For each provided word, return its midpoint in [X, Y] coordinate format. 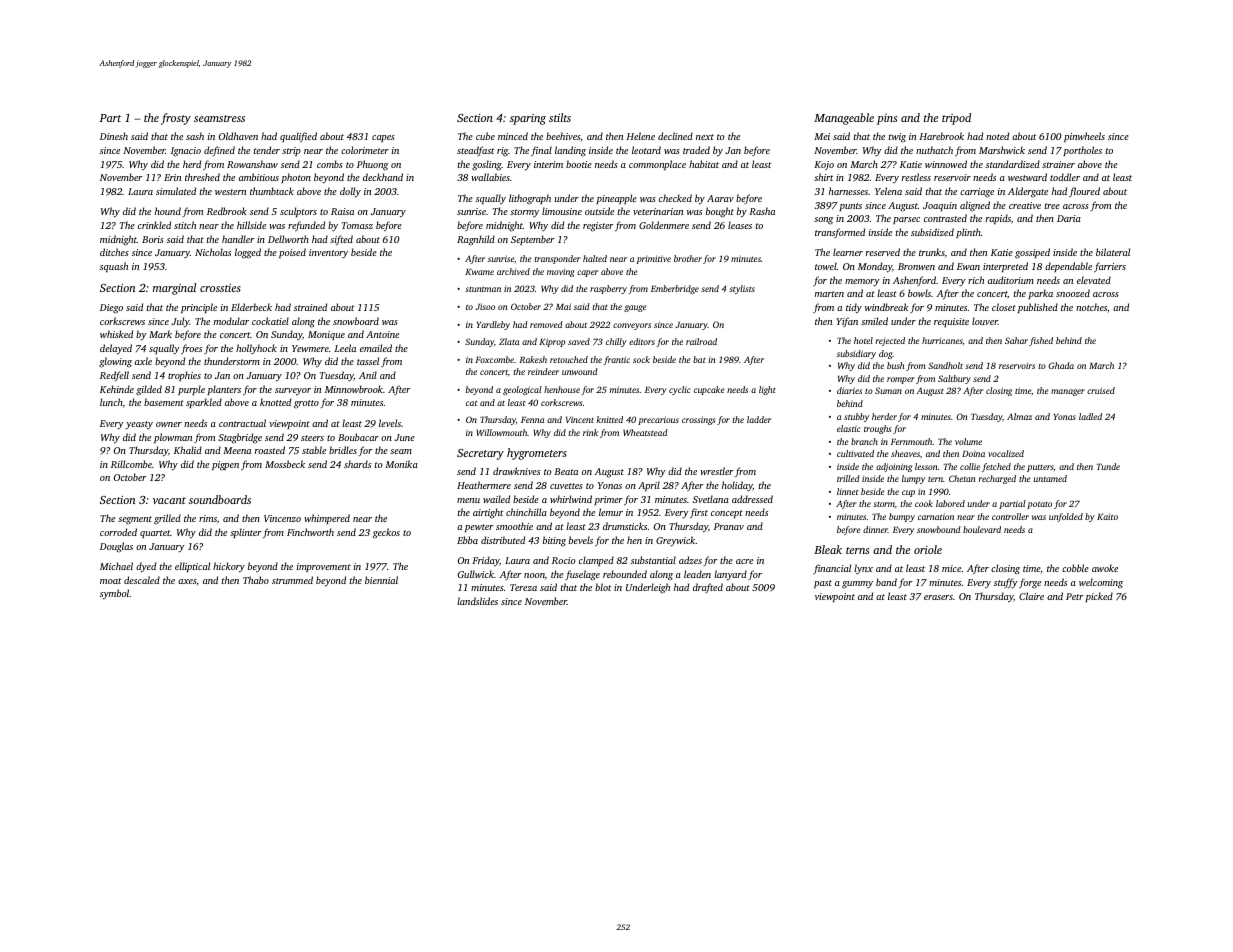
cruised [1101, 390]
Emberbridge [675, 289]
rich [976, 280]
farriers [1110, 267]
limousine [562, 211]
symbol [114, 594]
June [404, 437]
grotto [306, 404]
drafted [708, 588]
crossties [220, 288]
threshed [202, 177]
